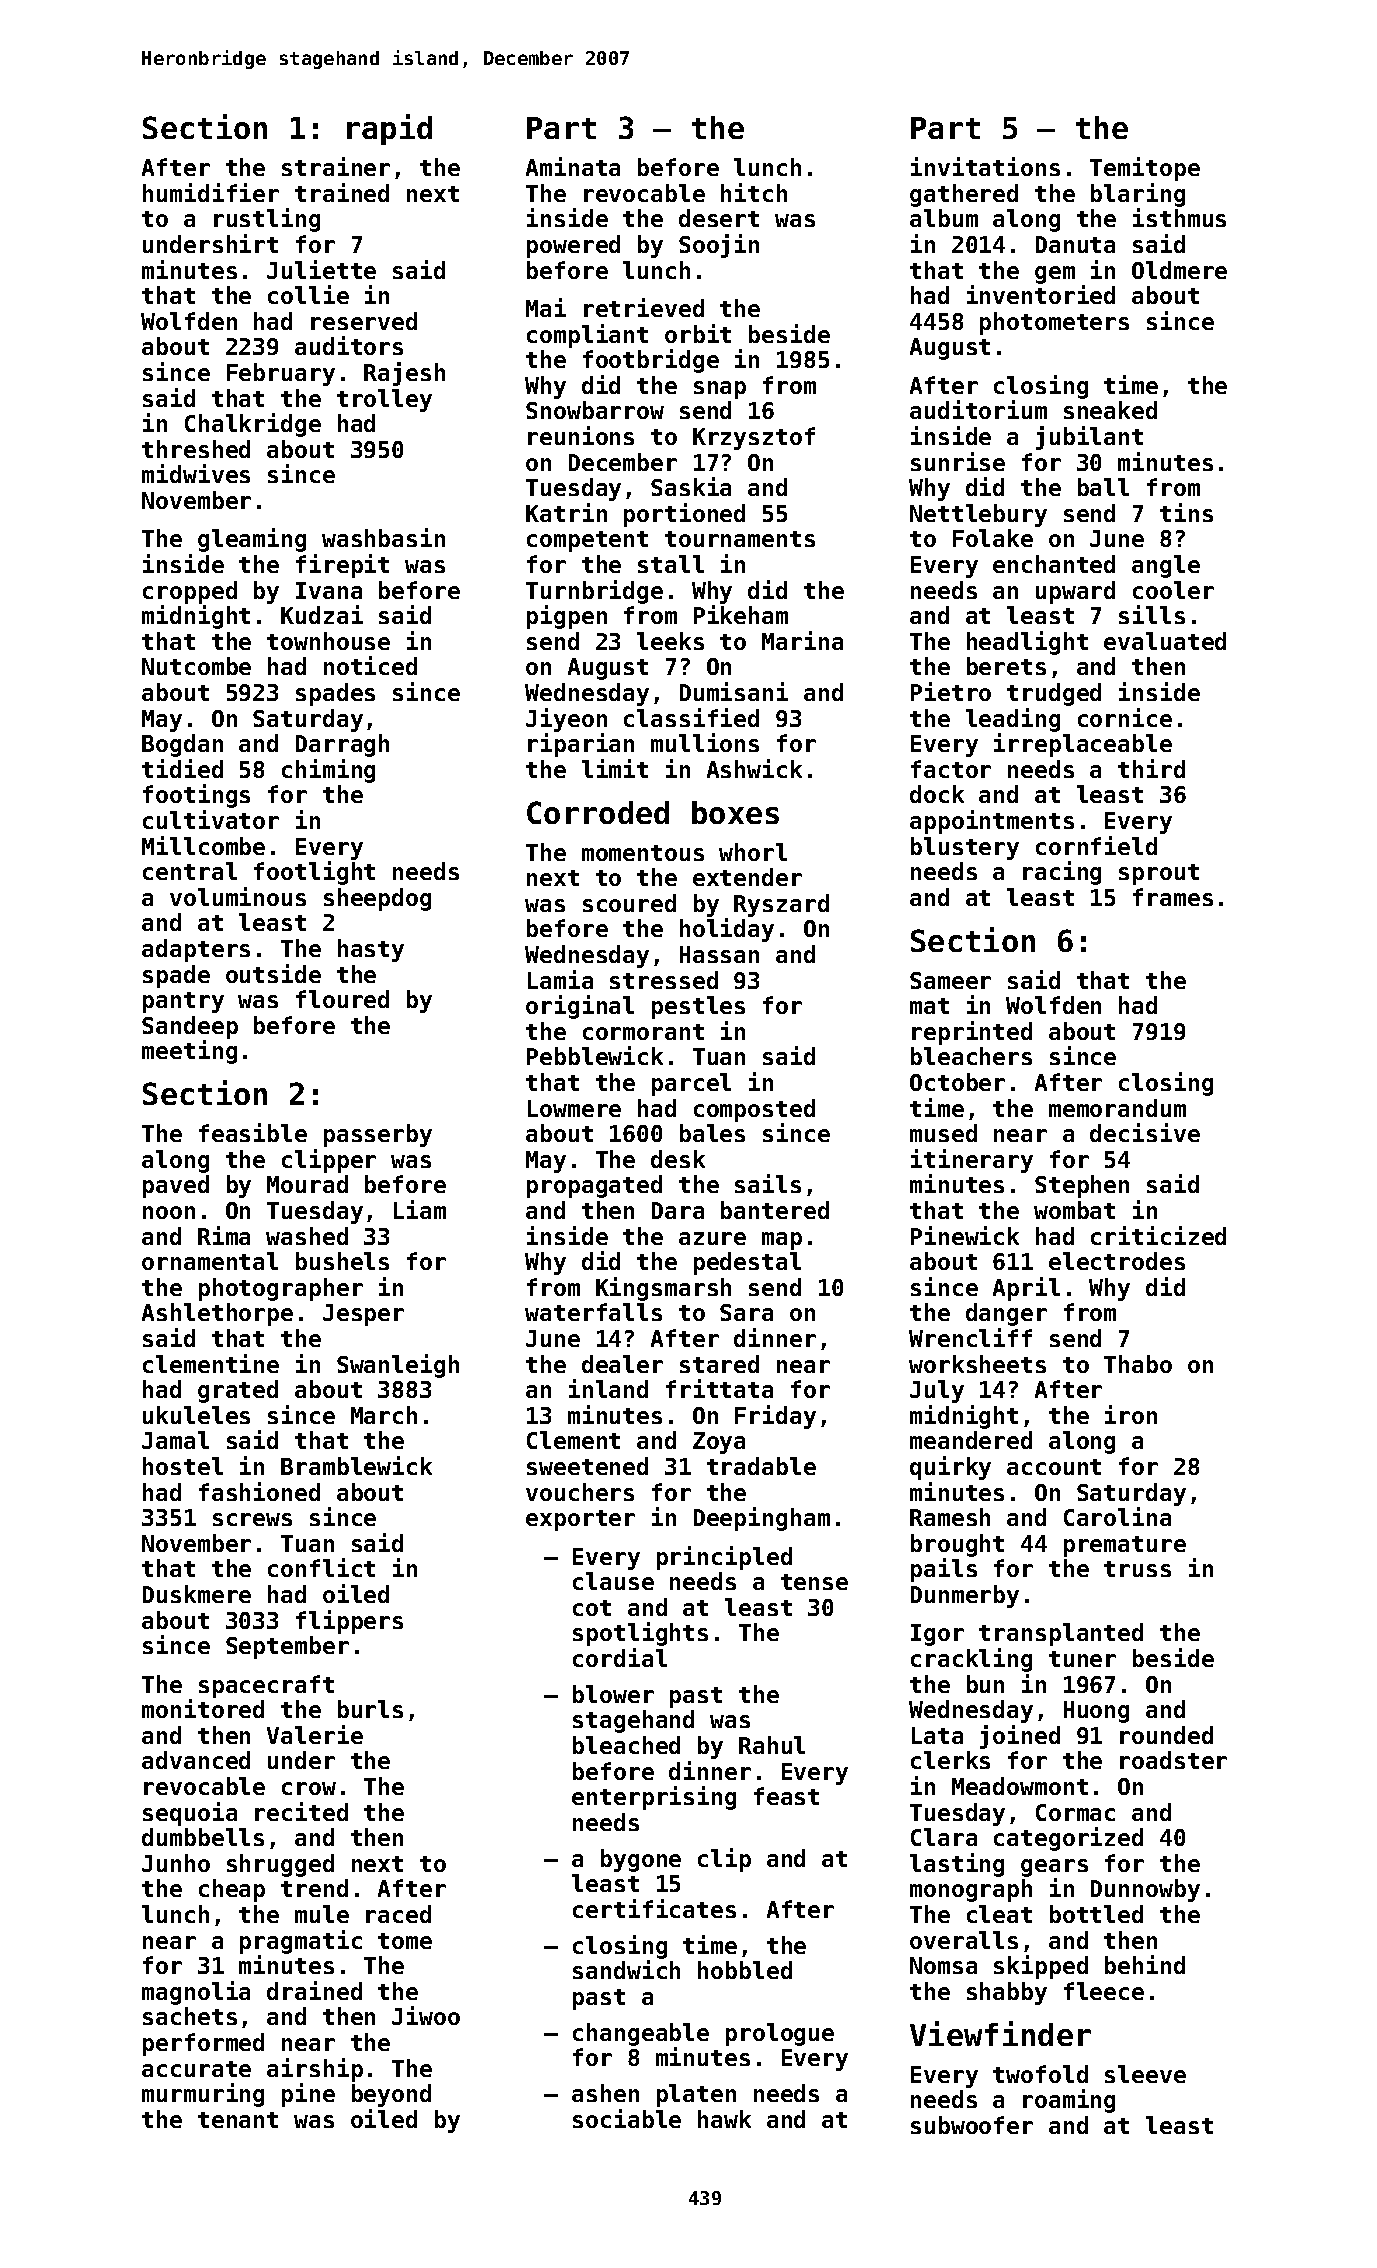 This screenshot has width=1377, height=2268. I want to click on pantry, so click(183, 1002).
